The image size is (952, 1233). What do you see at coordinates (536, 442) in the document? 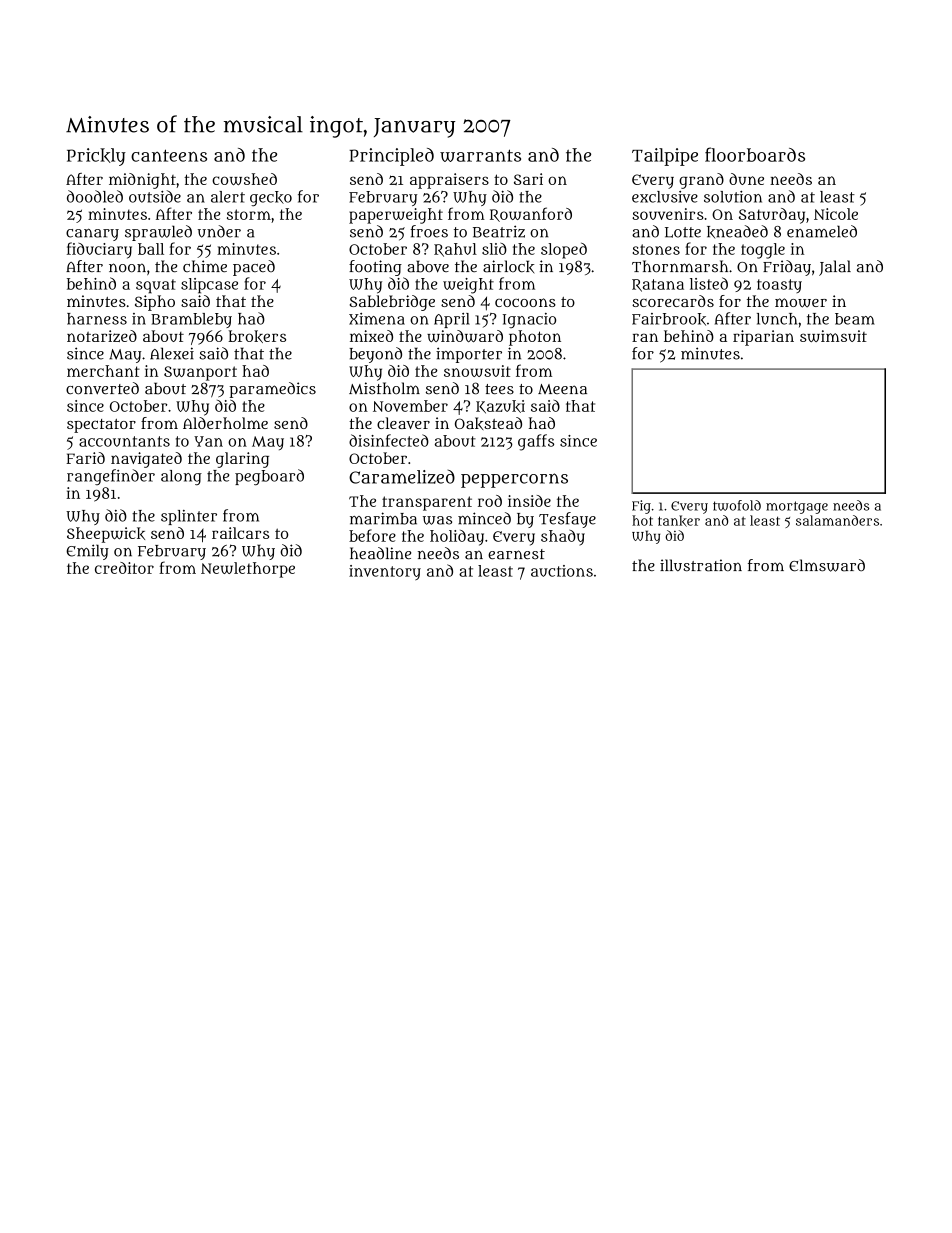
I see `gaffs` at bounding box center [536, 442].
